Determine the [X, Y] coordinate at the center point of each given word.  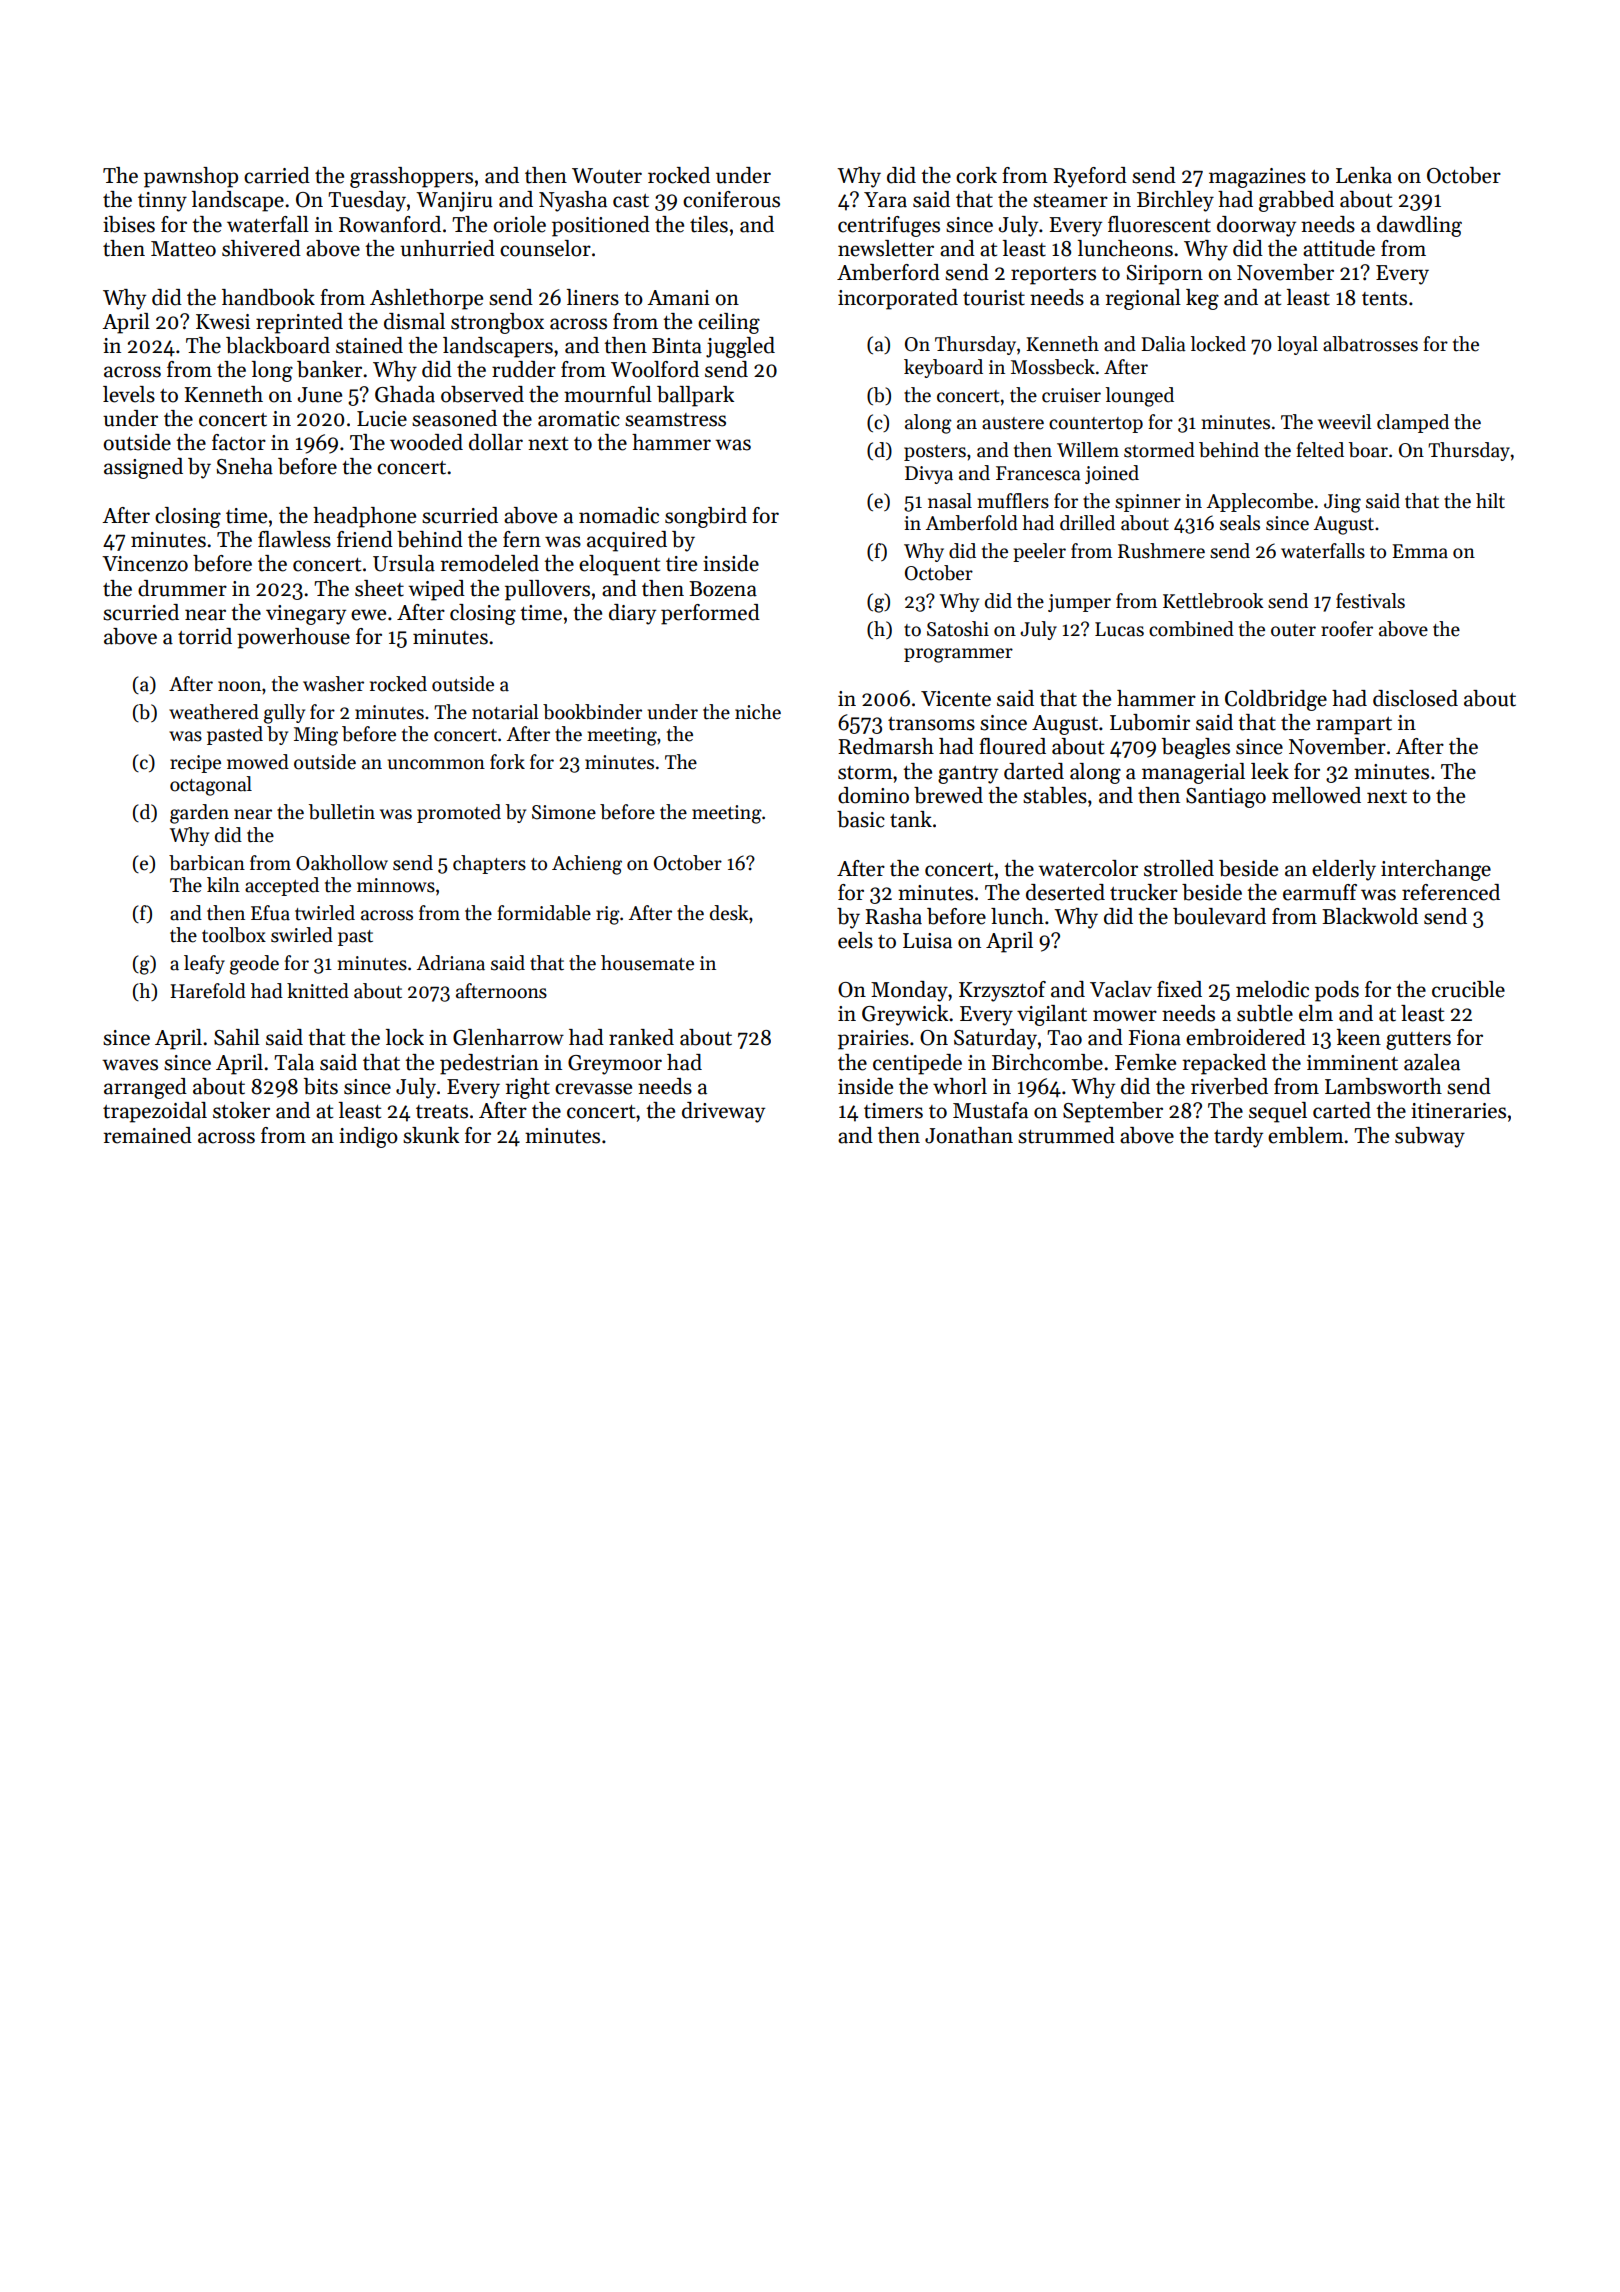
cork [976, 175]
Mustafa [990, 1110]
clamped [1413, 423]
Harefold [208, 991]
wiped [436, 590]
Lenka [1364, 175]
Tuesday [367, 201]
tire [681, 564]
